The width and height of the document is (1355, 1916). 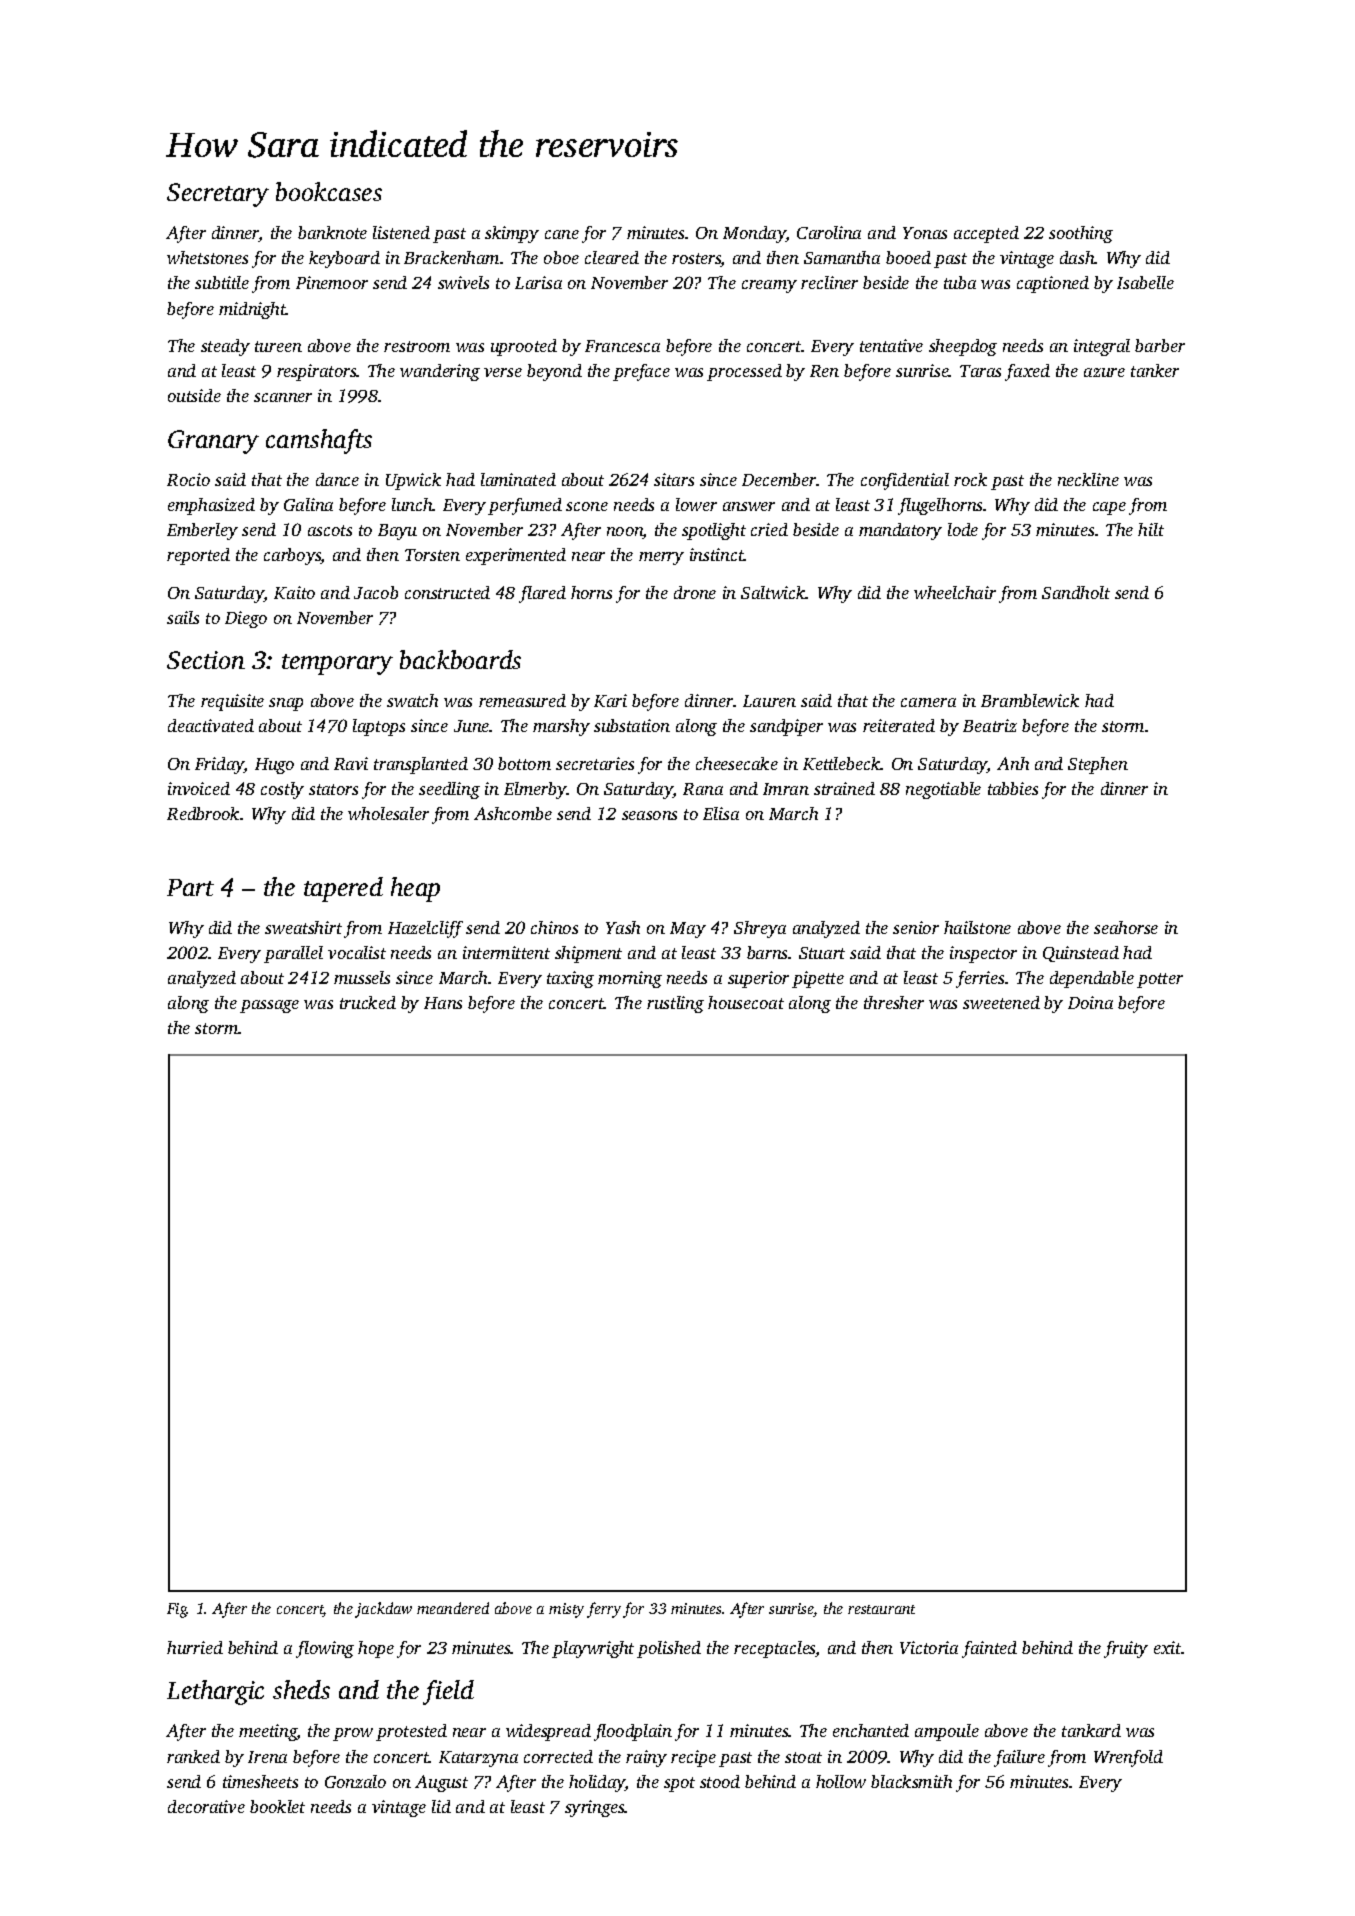 What do you see at coordinates (218, 195) in the document?
I see `Secretary` at bounding box center [218, 195].
